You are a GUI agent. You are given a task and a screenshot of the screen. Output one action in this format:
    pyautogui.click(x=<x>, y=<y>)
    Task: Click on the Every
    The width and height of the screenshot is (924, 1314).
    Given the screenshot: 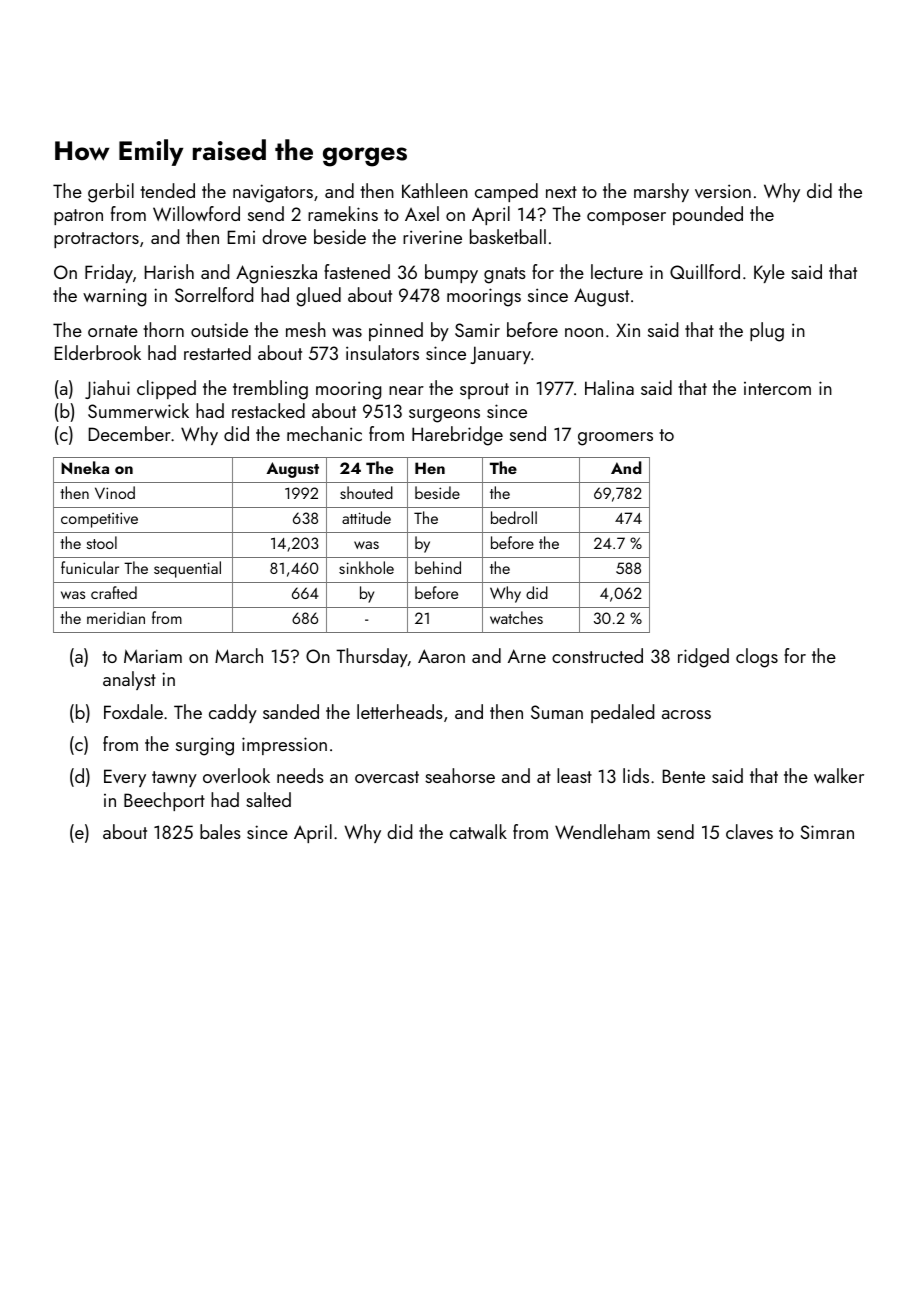 What is the action you would take?
    pyautogui.click(x=125, y=778)
